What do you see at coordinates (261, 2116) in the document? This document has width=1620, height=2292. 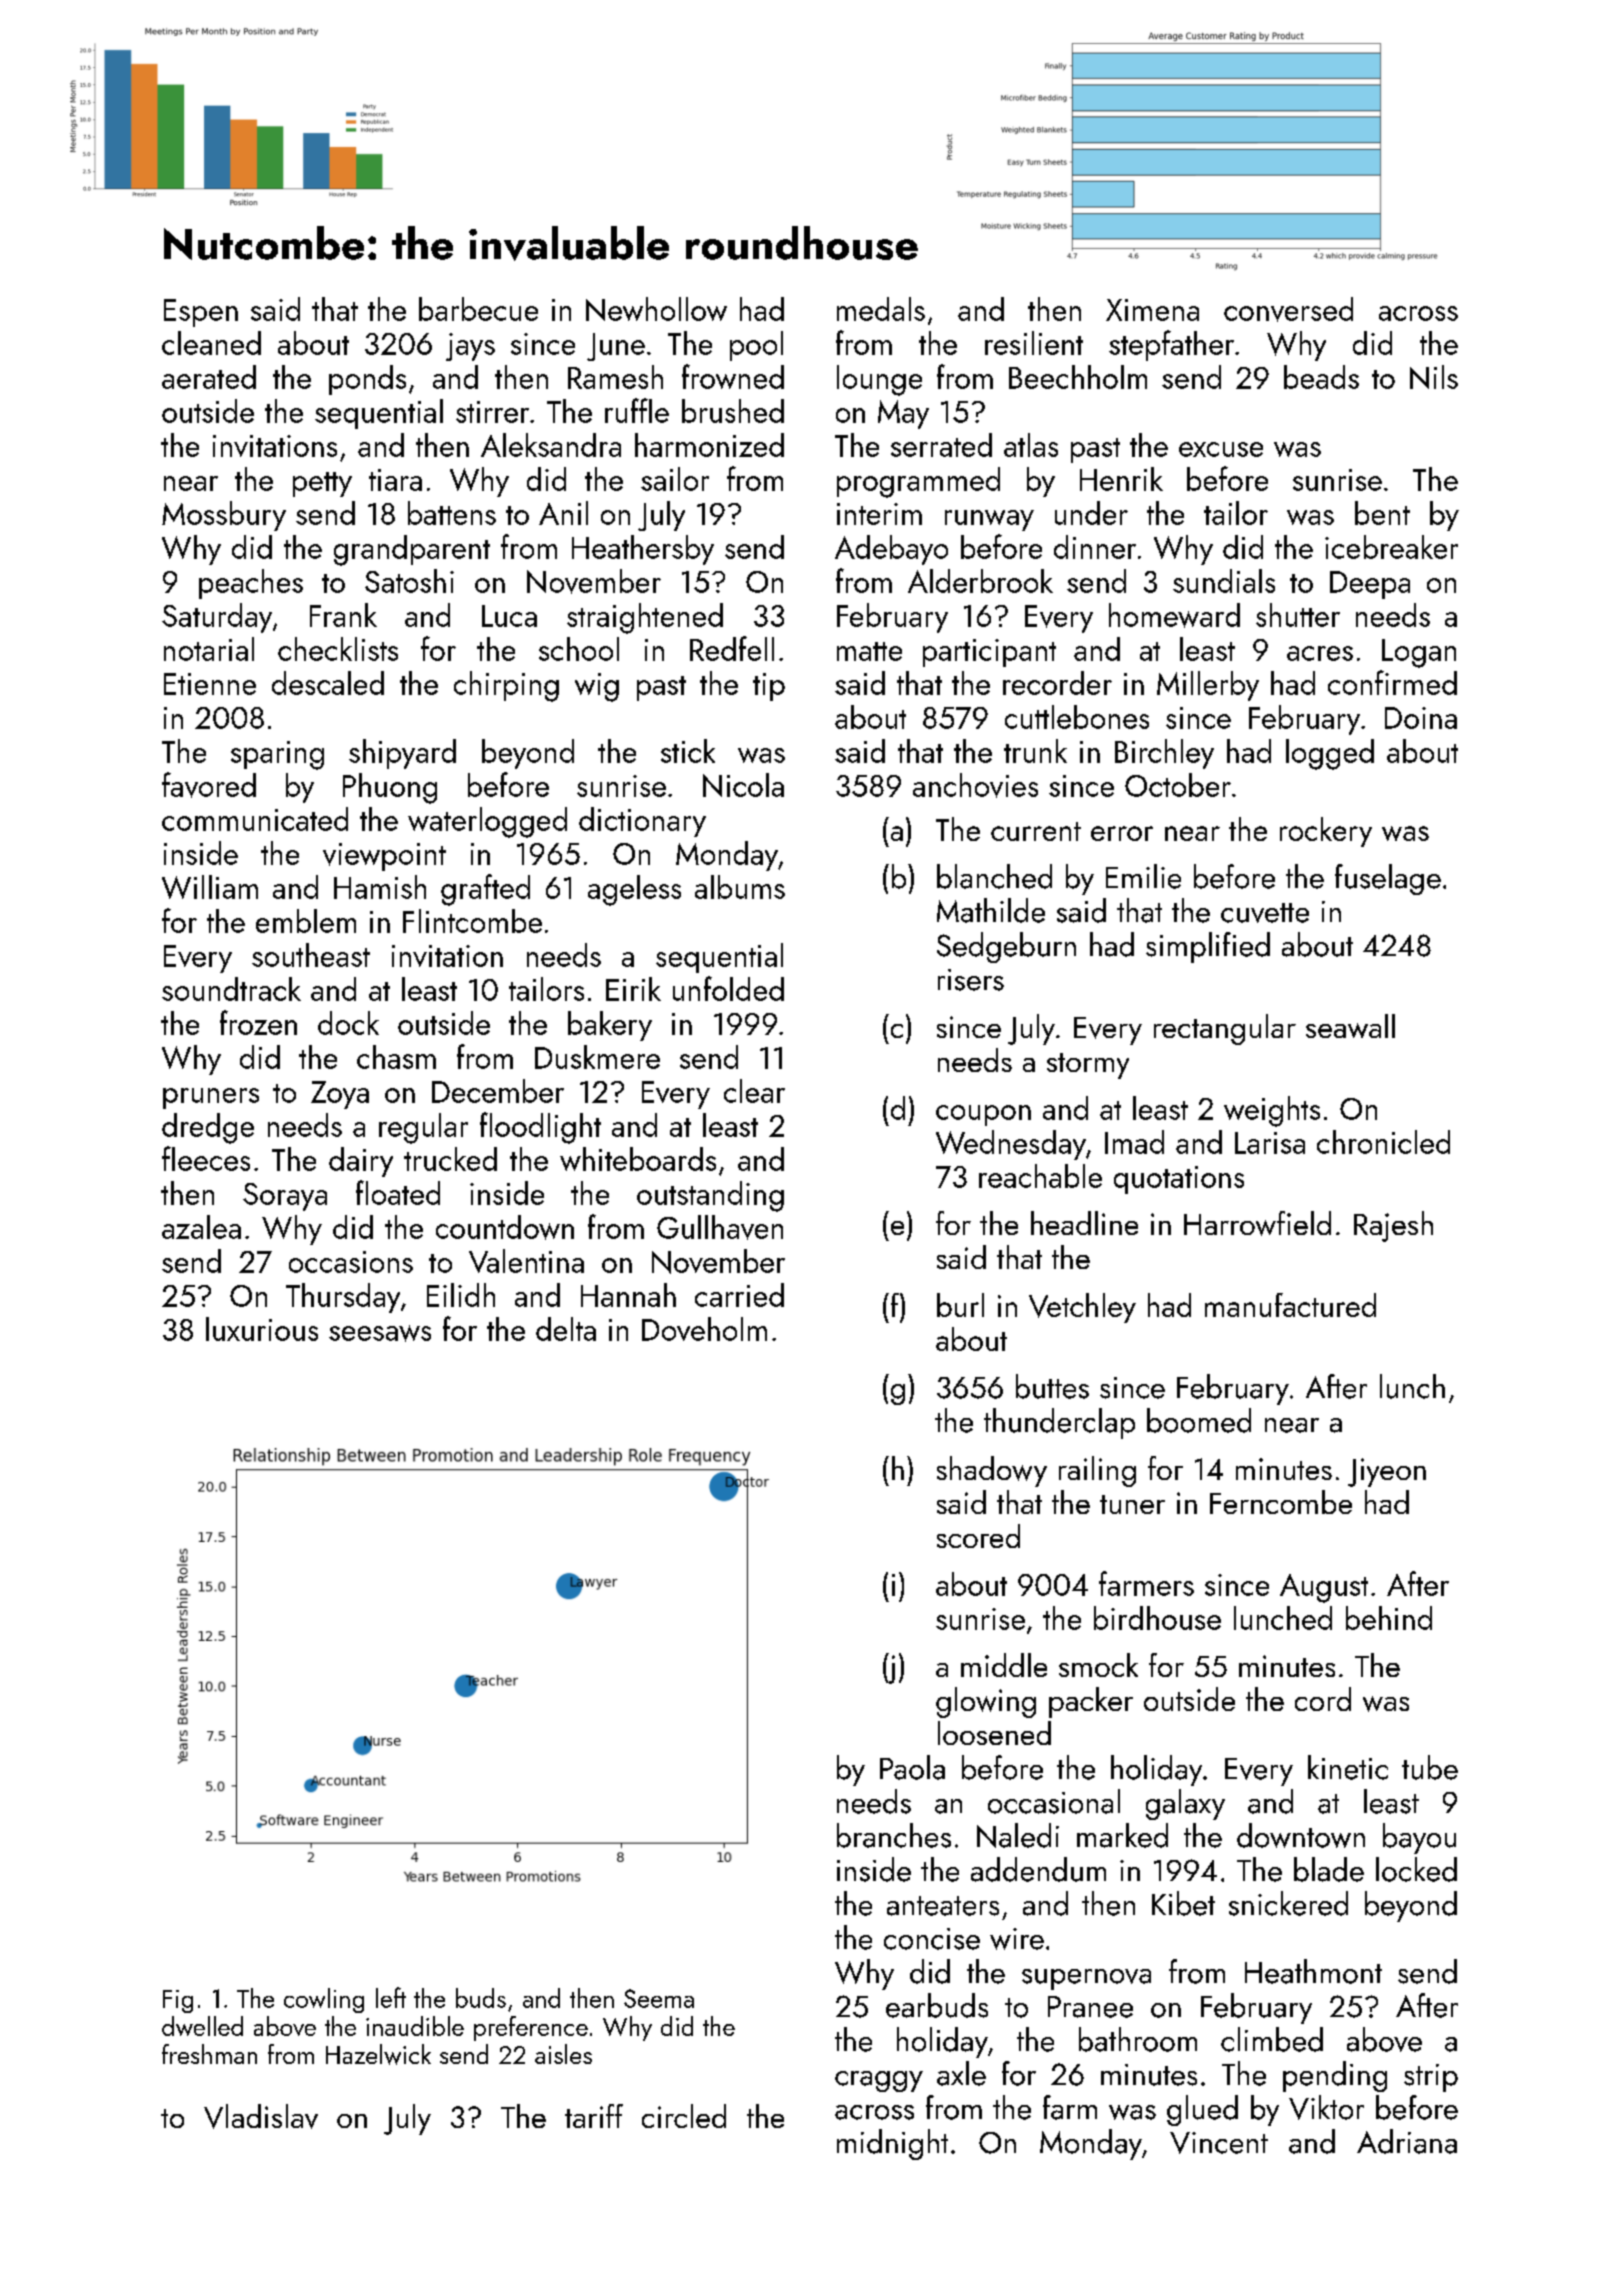 I see `Vladislav` at bounding box center [261, 2116].
